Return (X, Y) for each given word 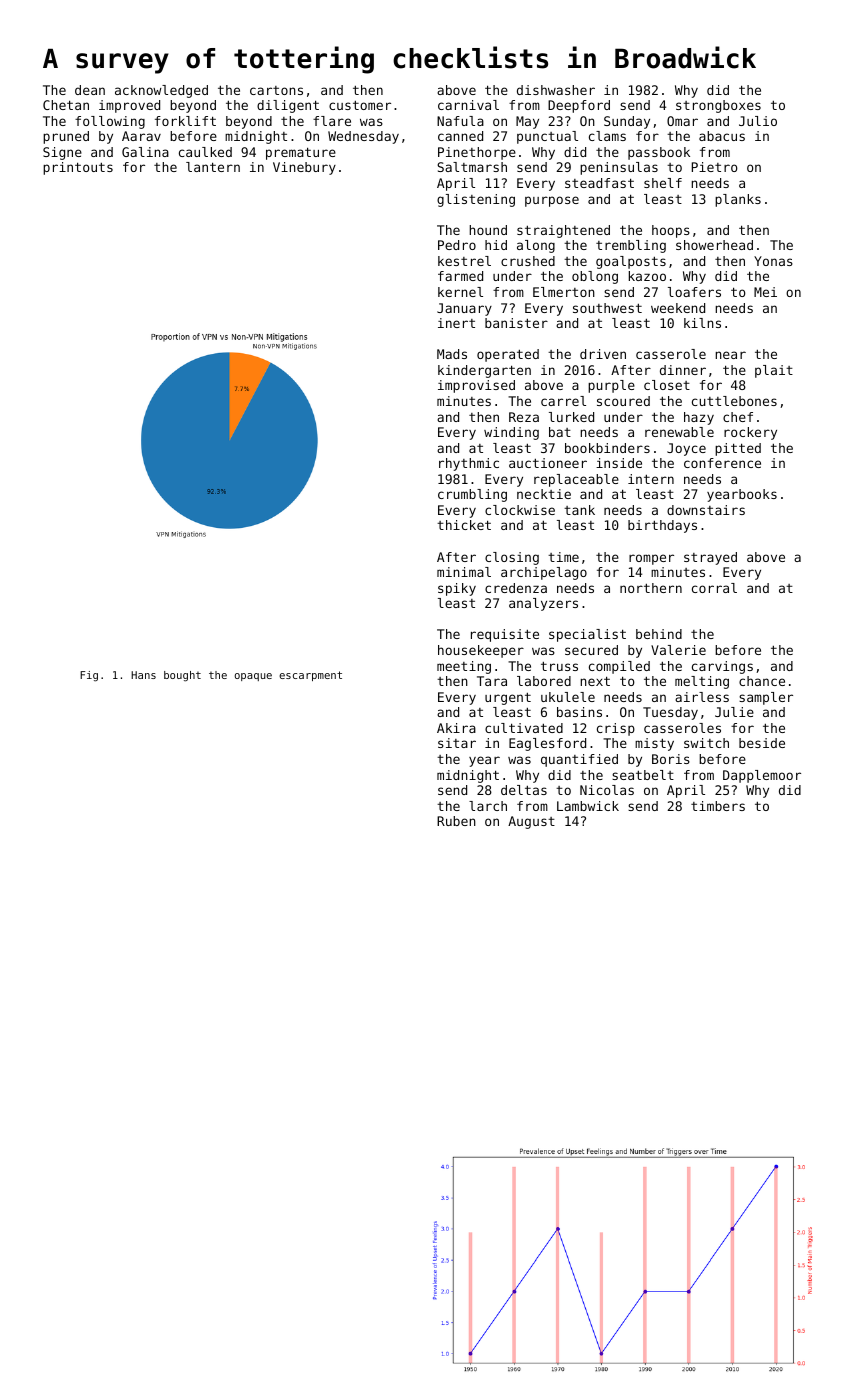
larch (488, 806)
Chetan (66, 105)
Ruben (456, 821)
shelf (663, 183)
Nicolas (607, 790)
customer (360, 105)
